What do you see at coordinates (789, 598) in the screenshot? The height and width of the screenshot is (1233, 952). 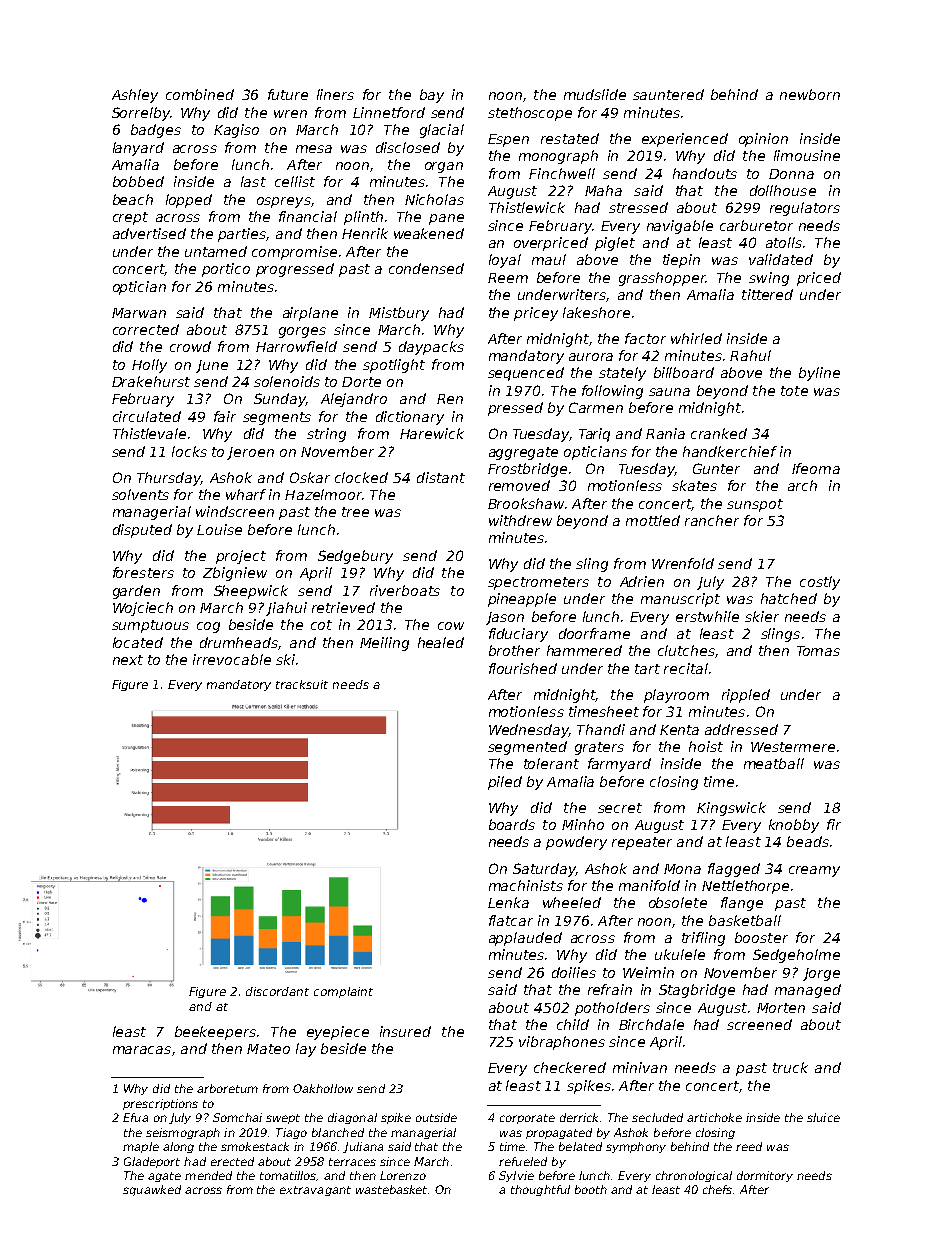 I see `hatched` at bounding box center [789, 598].
